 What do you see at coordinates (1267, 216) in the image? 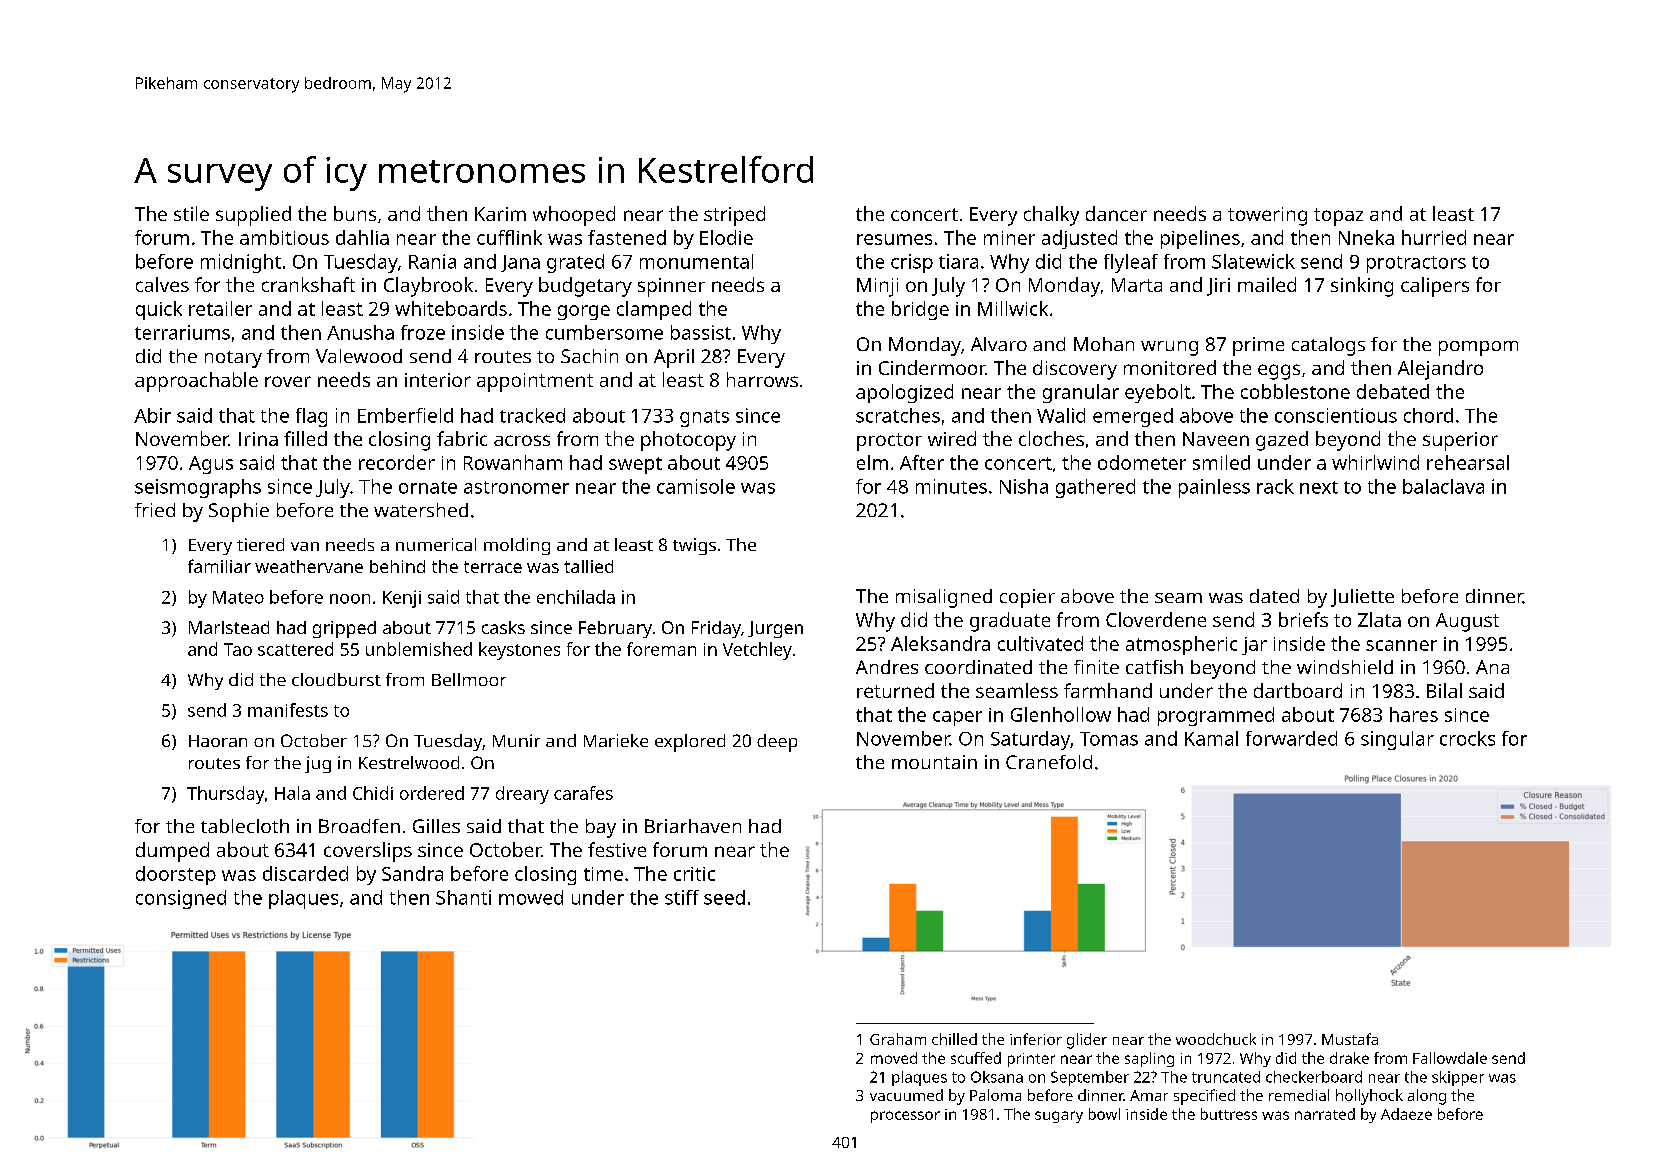
I see `towering` at bounding box center [1267, 216].
